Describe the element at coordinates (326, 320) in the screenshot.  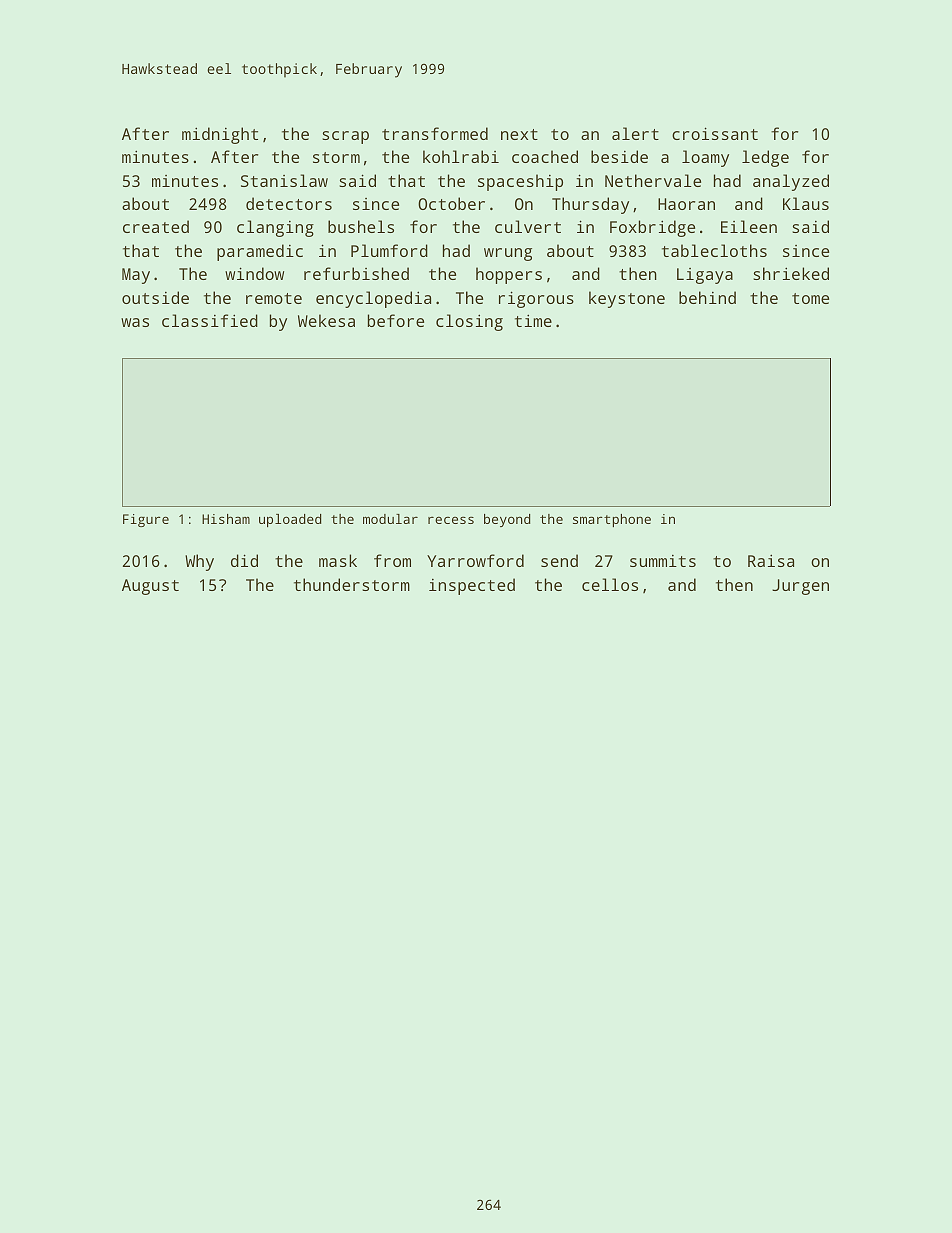
I see `Wekesa` at that location.
